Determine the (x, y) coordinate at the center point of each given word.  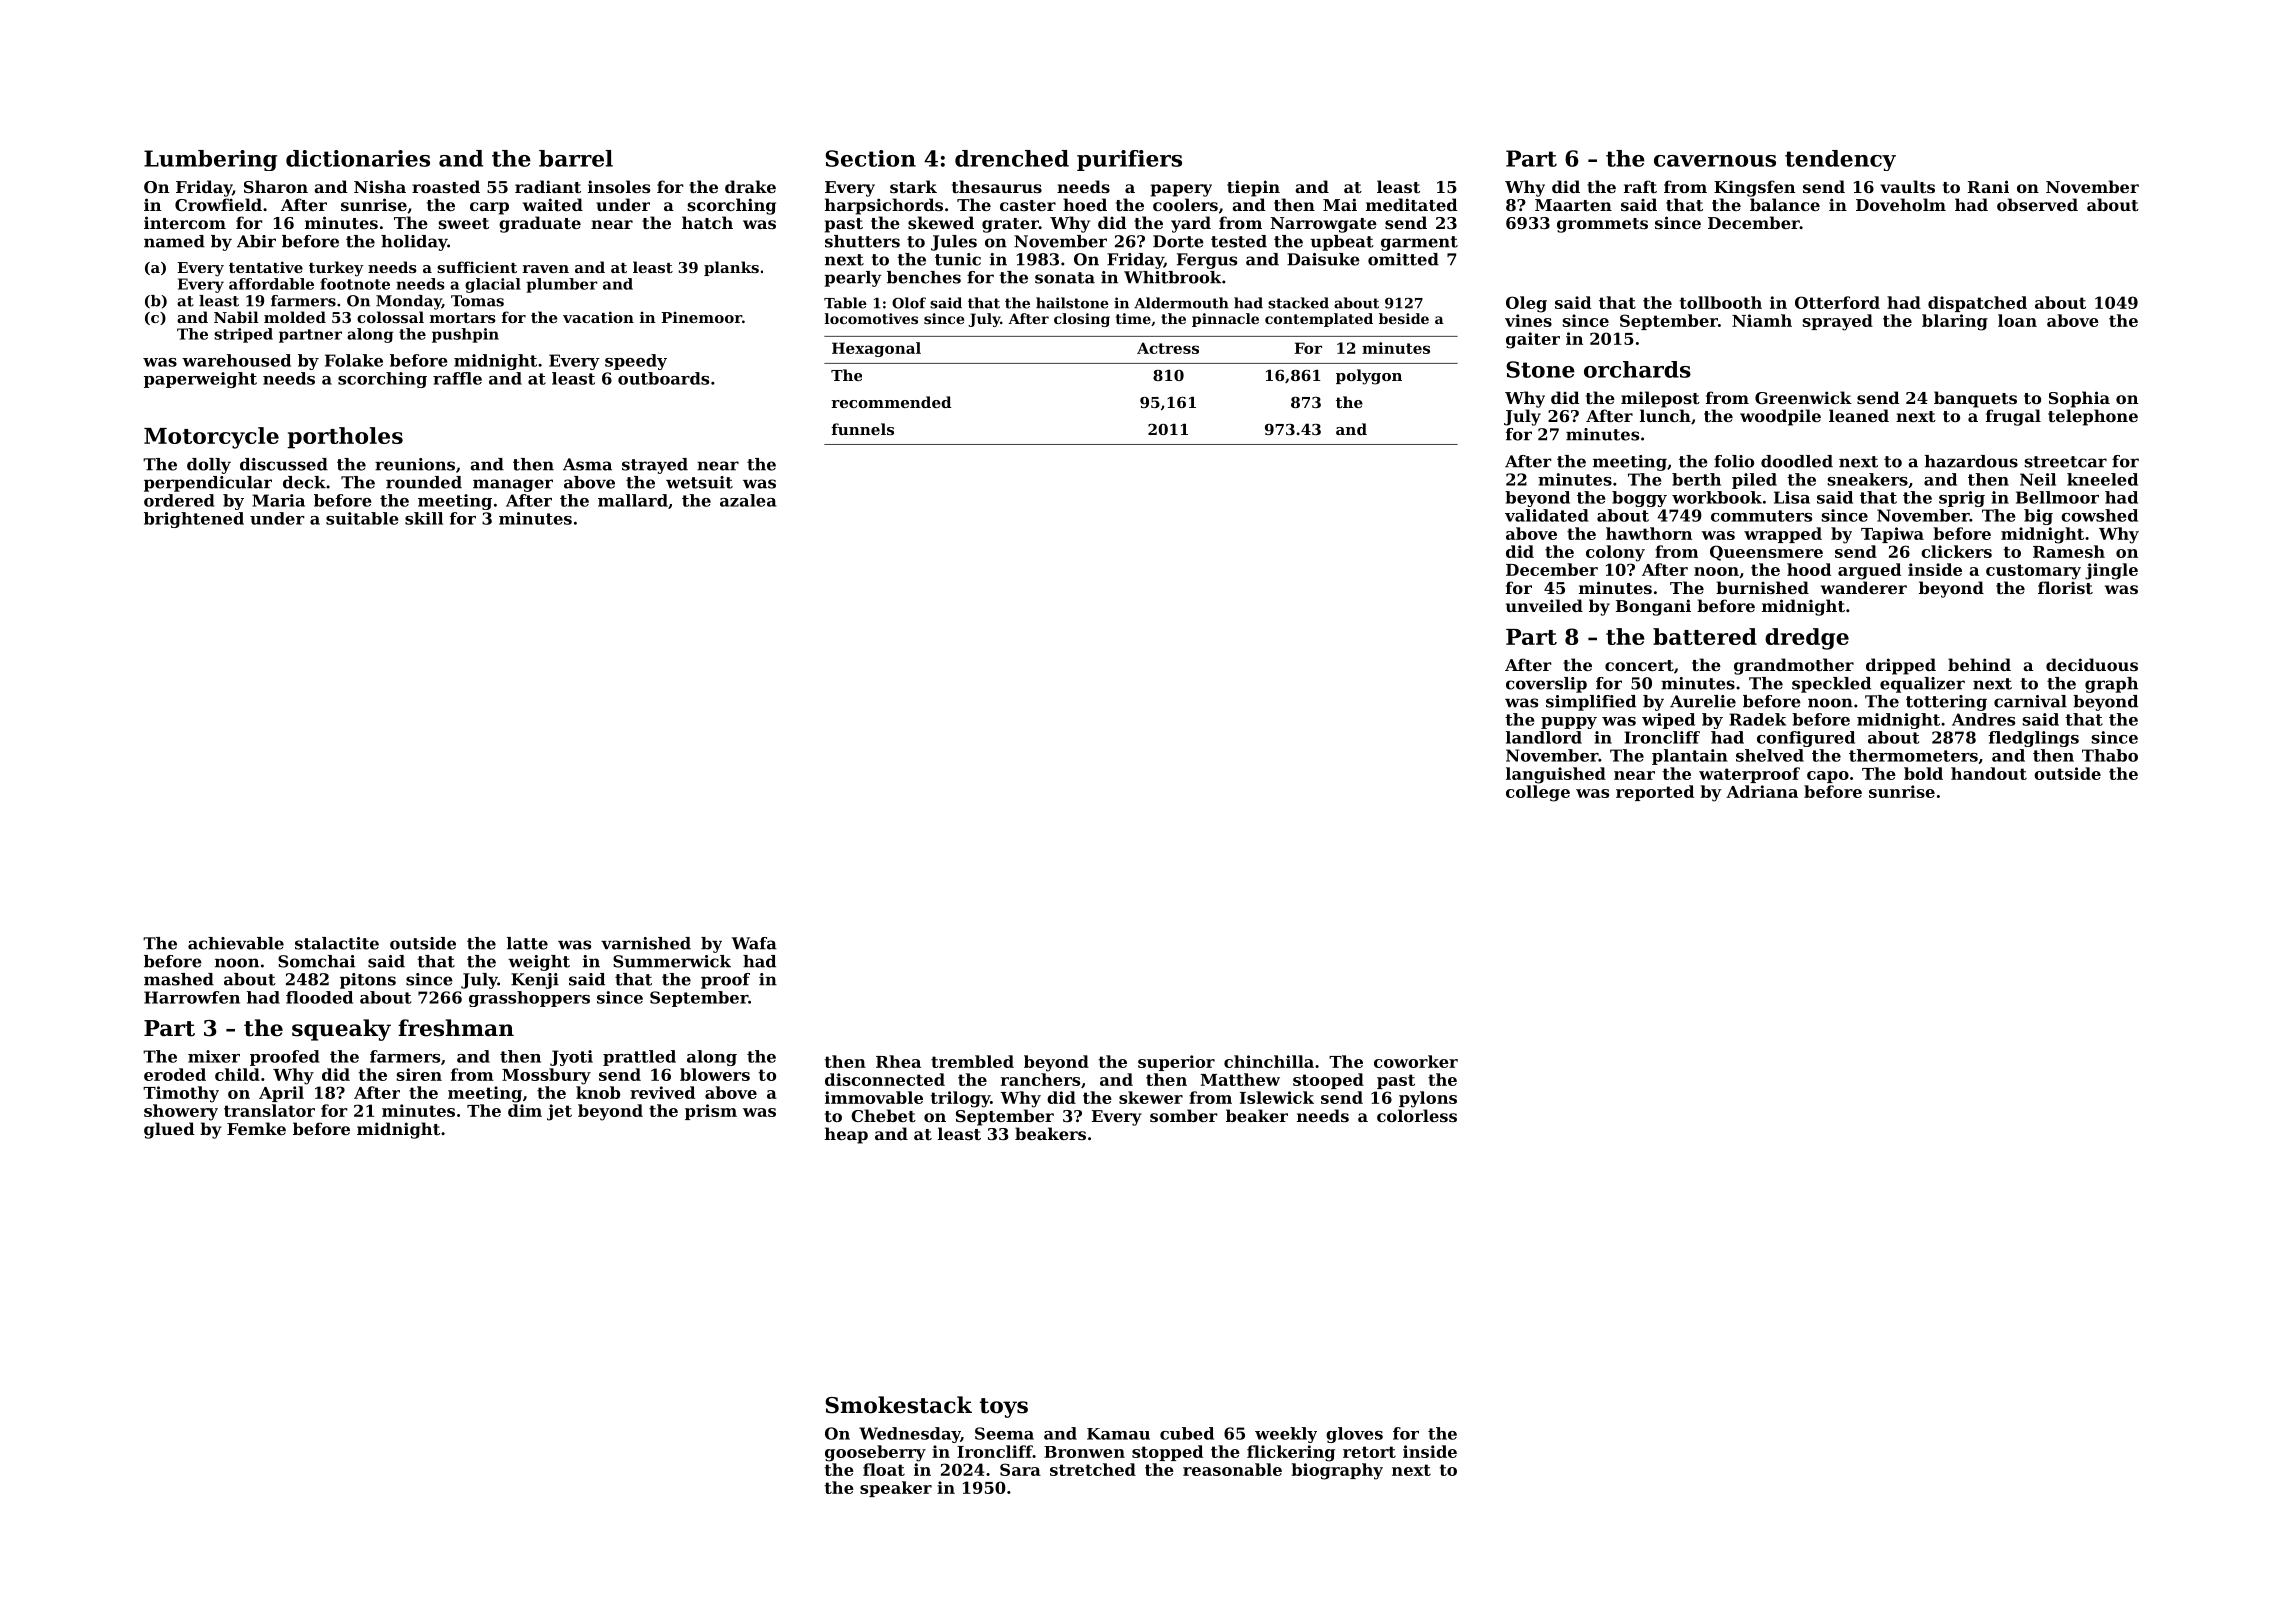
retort (1369, 1452)
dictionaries (358, 158)
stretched (1093, 1469)
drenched (1012, 158)
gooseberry (875, 1453)
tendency (1840, 160)
